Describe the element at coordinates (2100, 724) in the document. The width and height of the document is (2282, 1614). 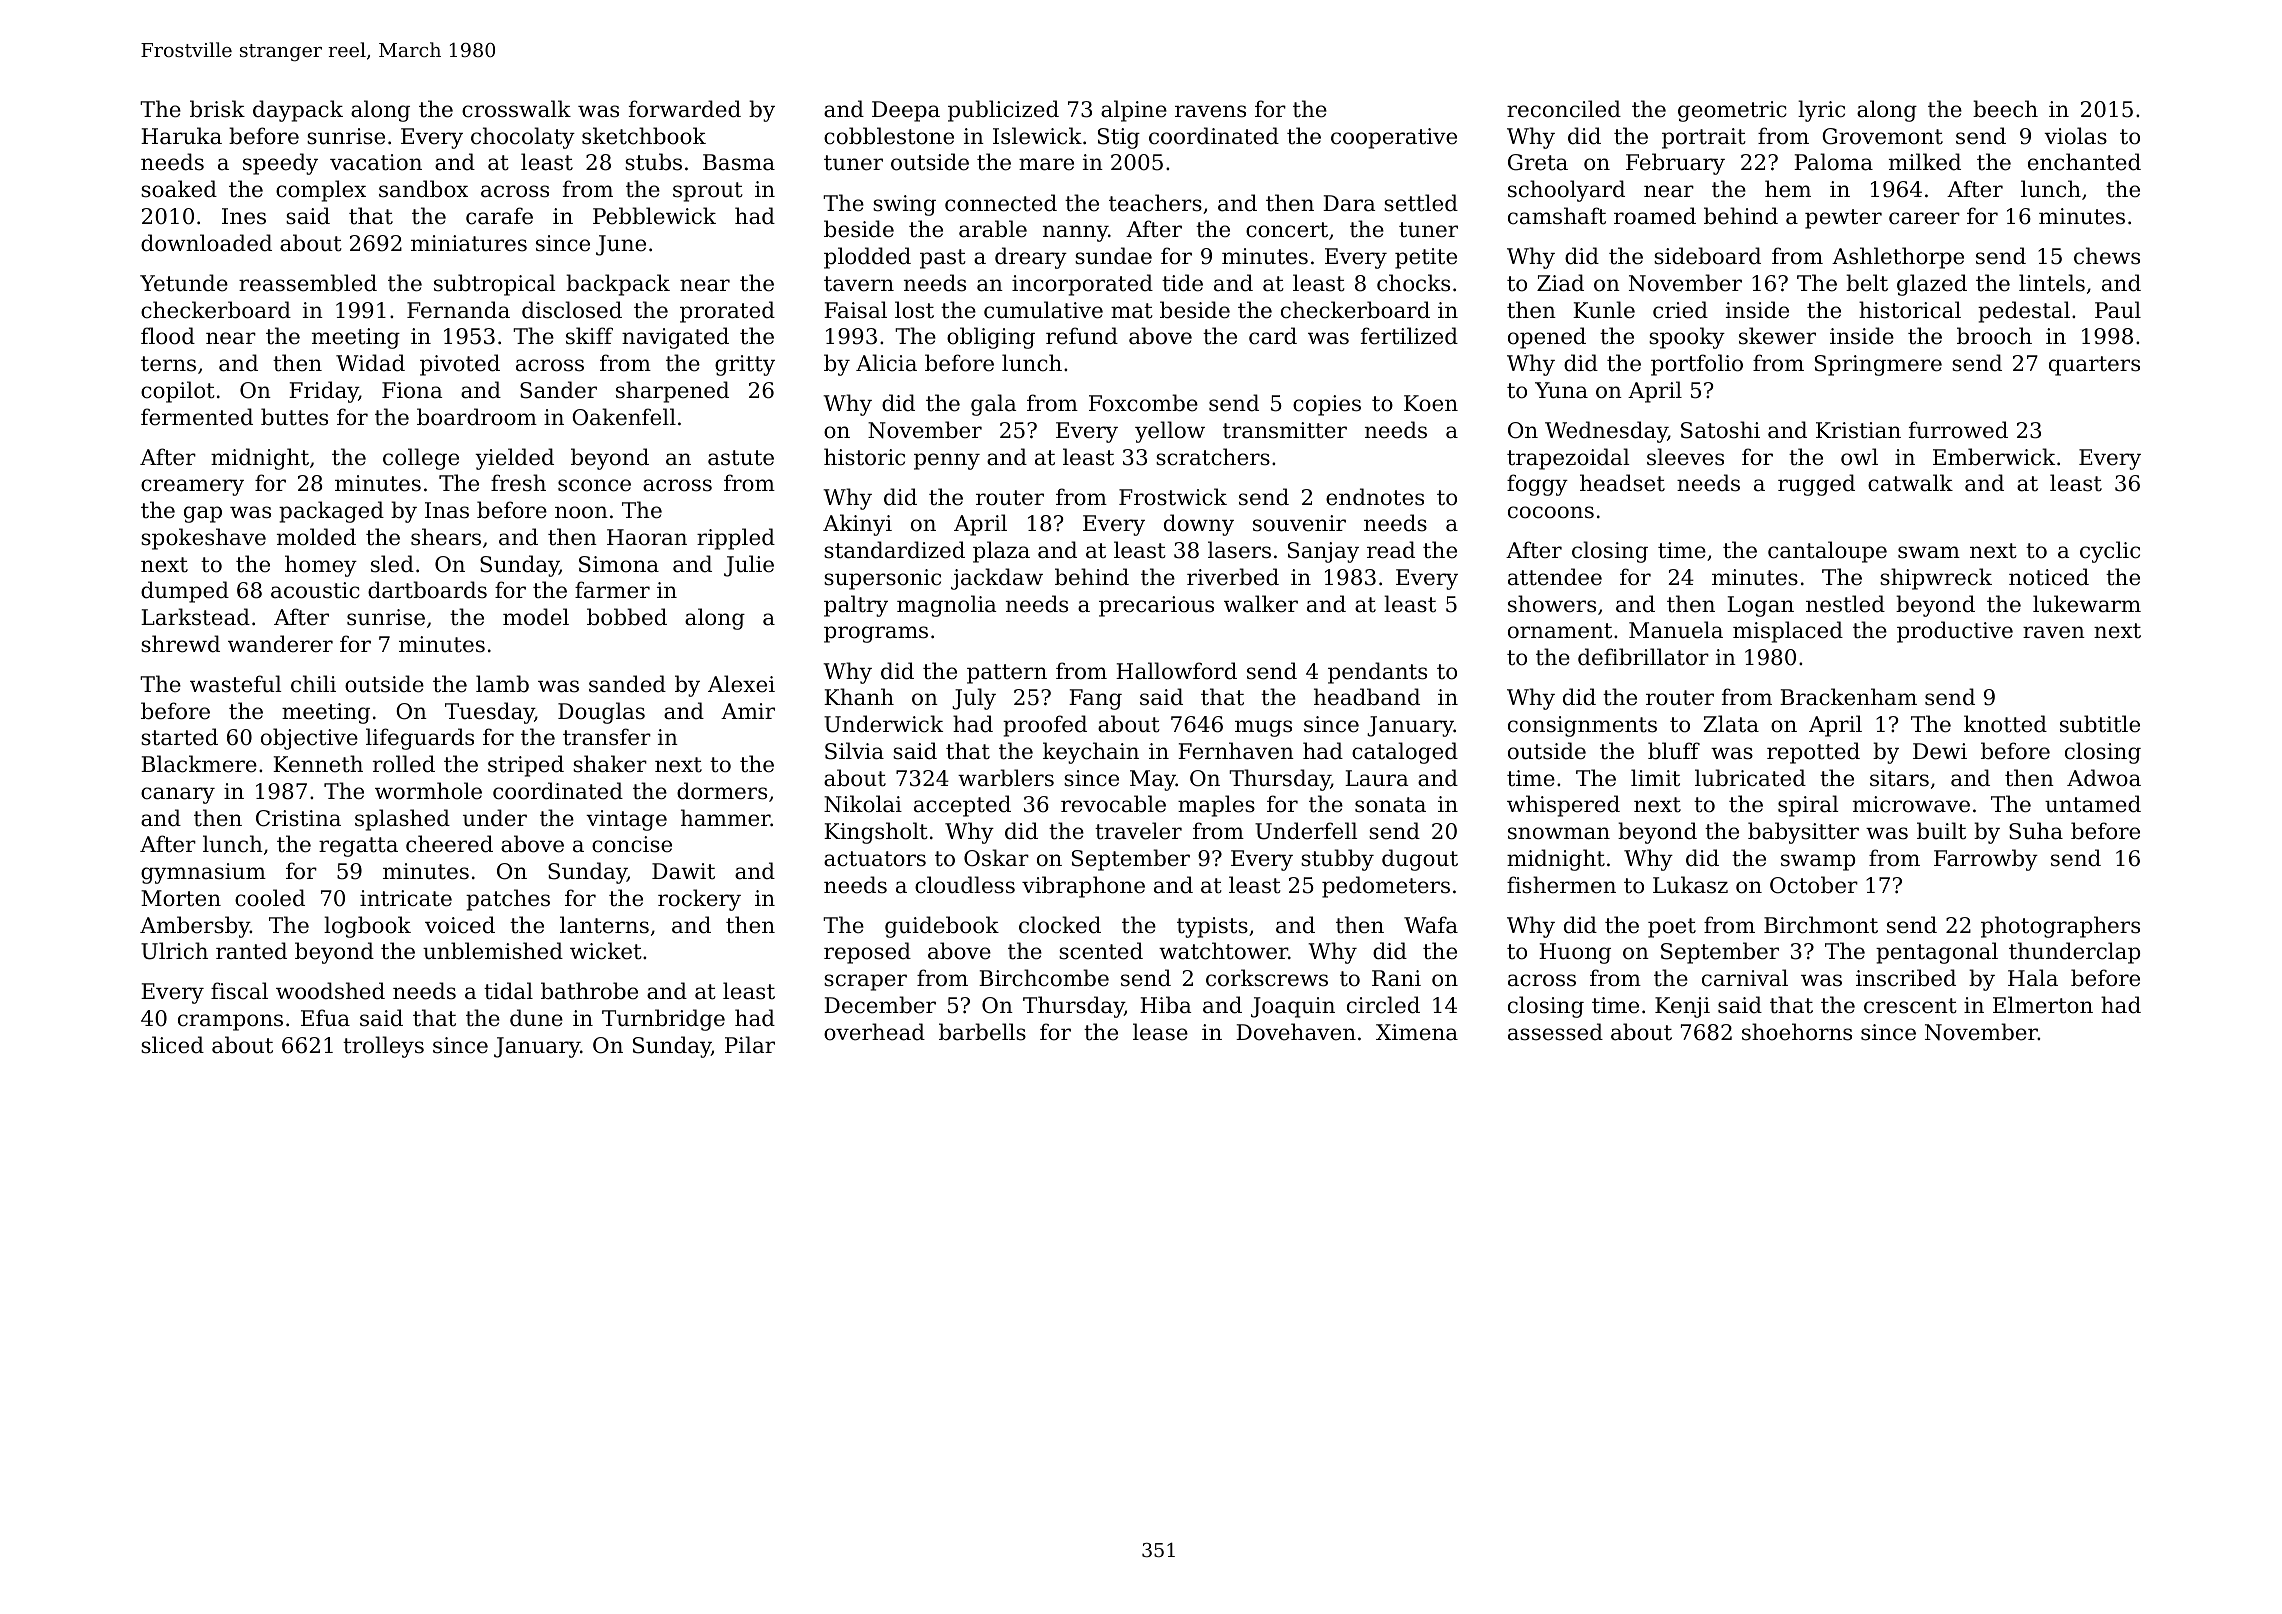
I see `subtitle` at that location.
